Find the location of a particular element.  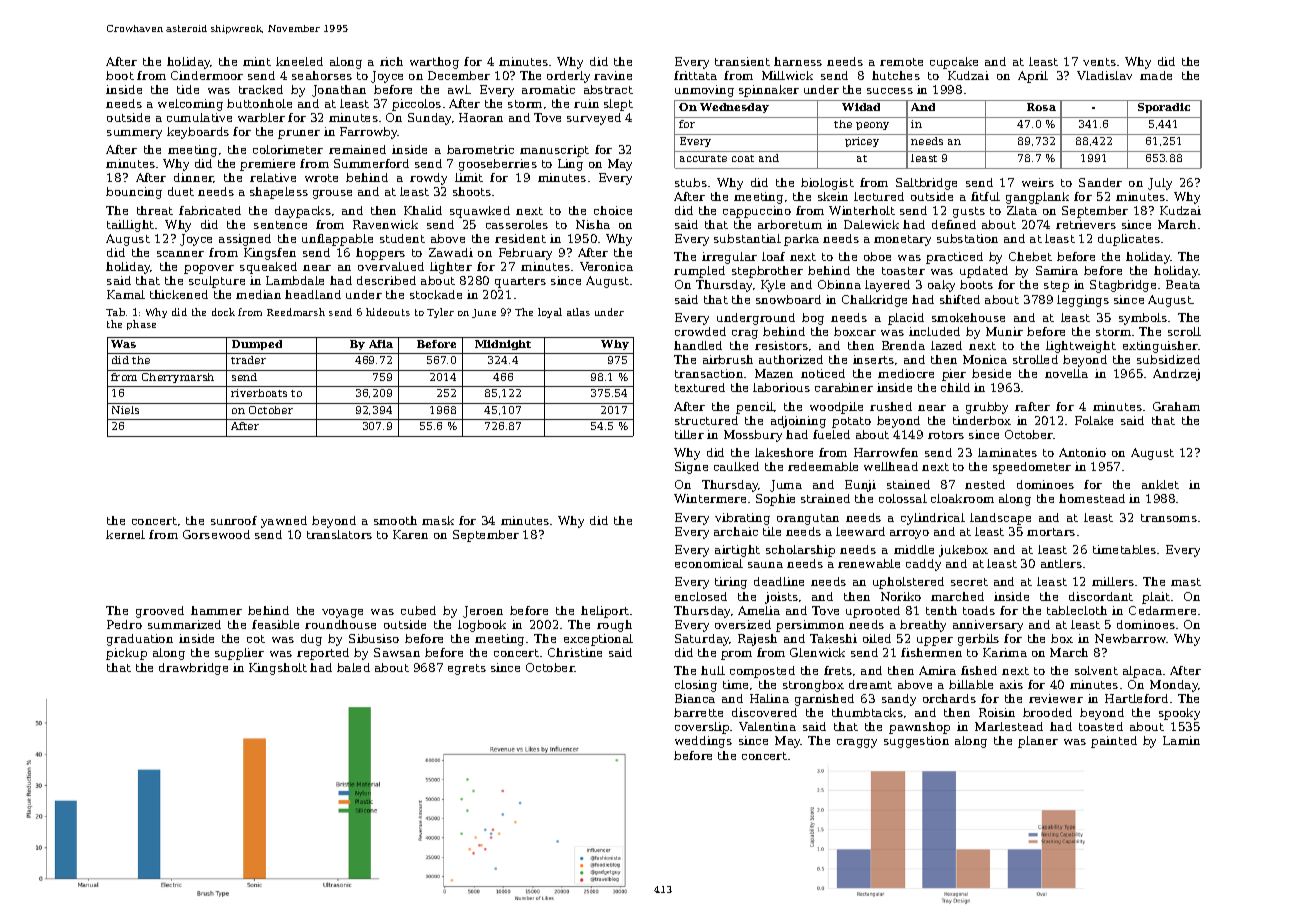

barometric is located at coordinates (480, 149).
